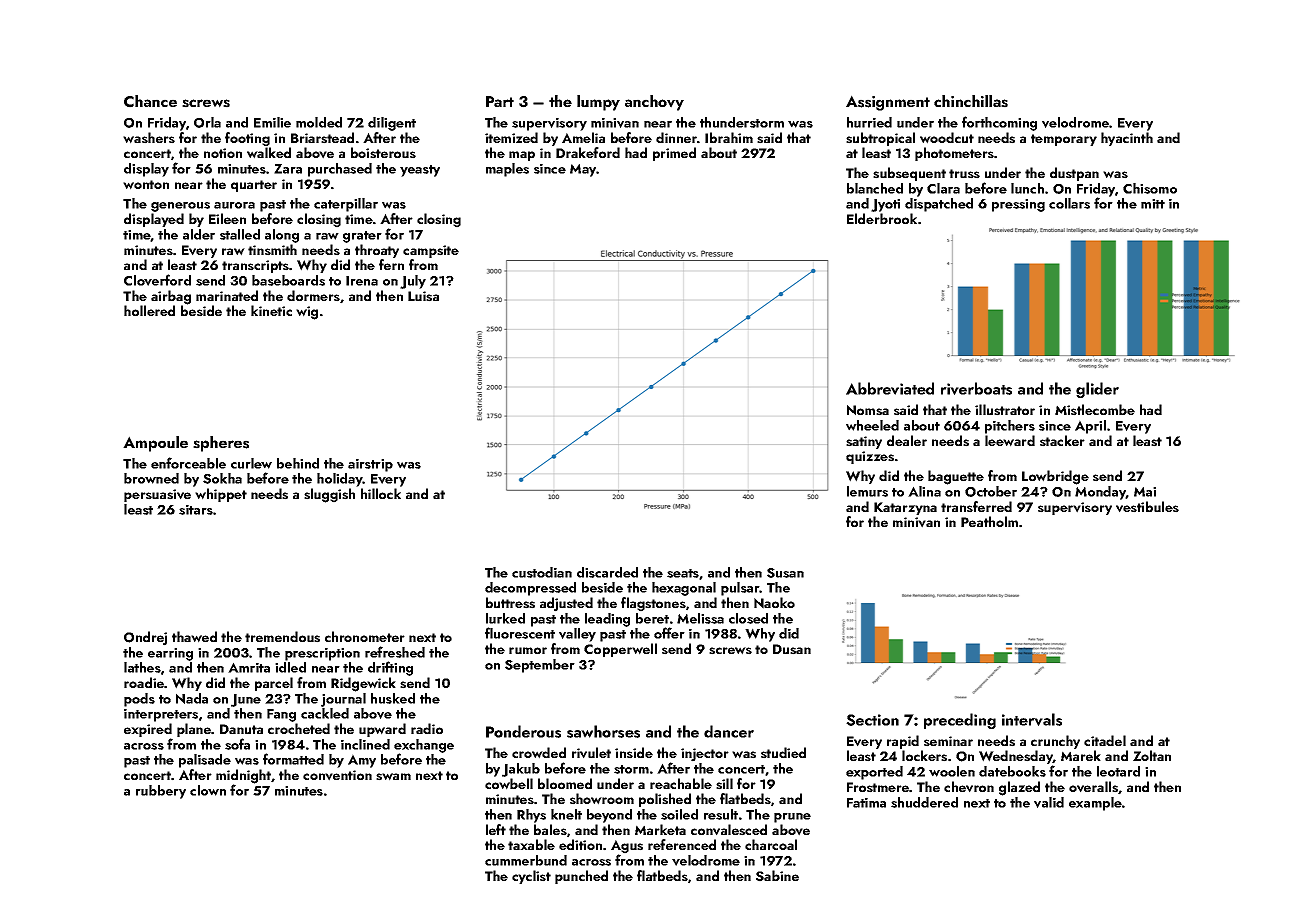  Describe the element at coordinates (907, 440) in the screenshot. I see `dealer` at that location.
